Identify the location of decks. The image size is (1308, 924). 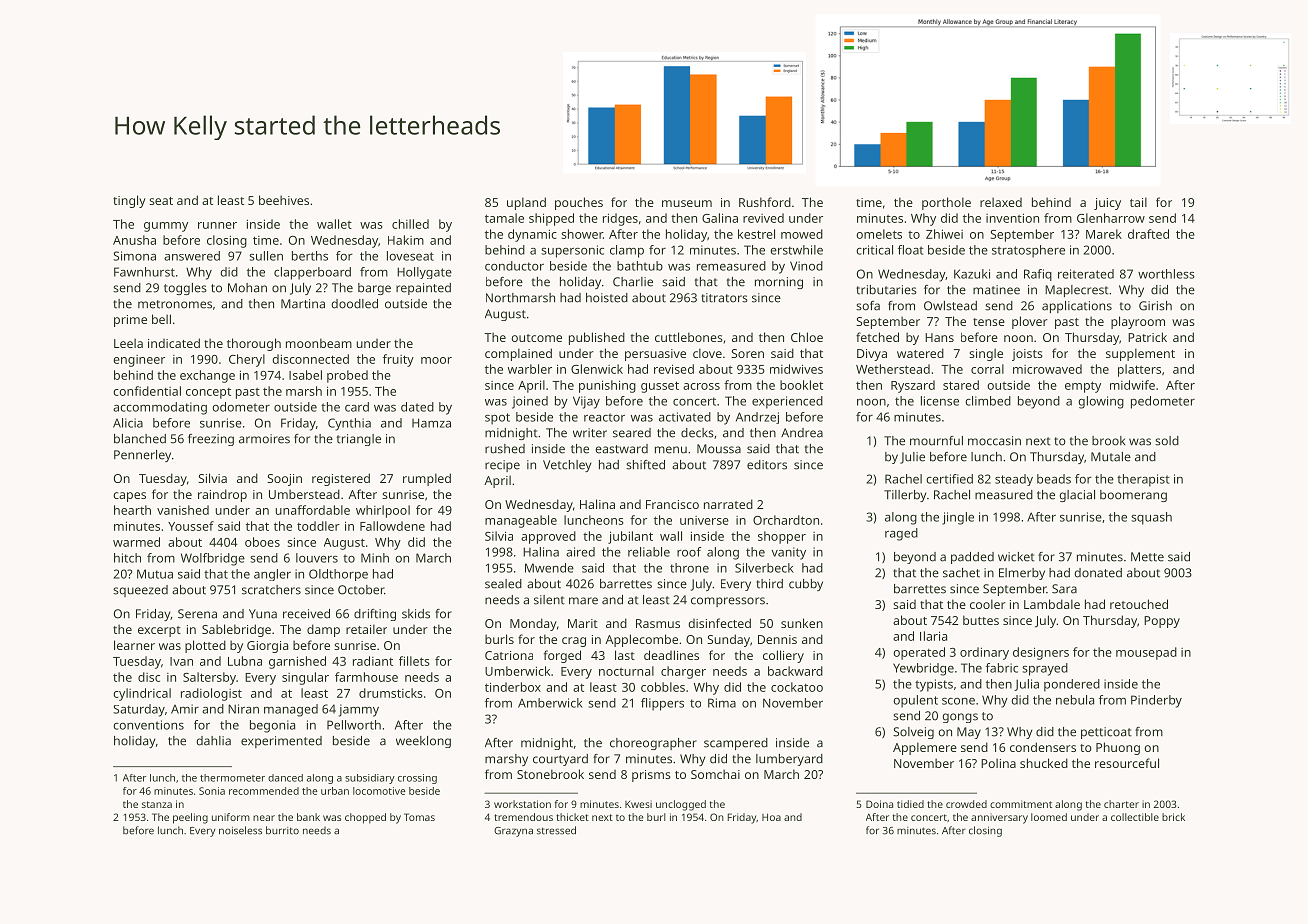
(697, 433).
